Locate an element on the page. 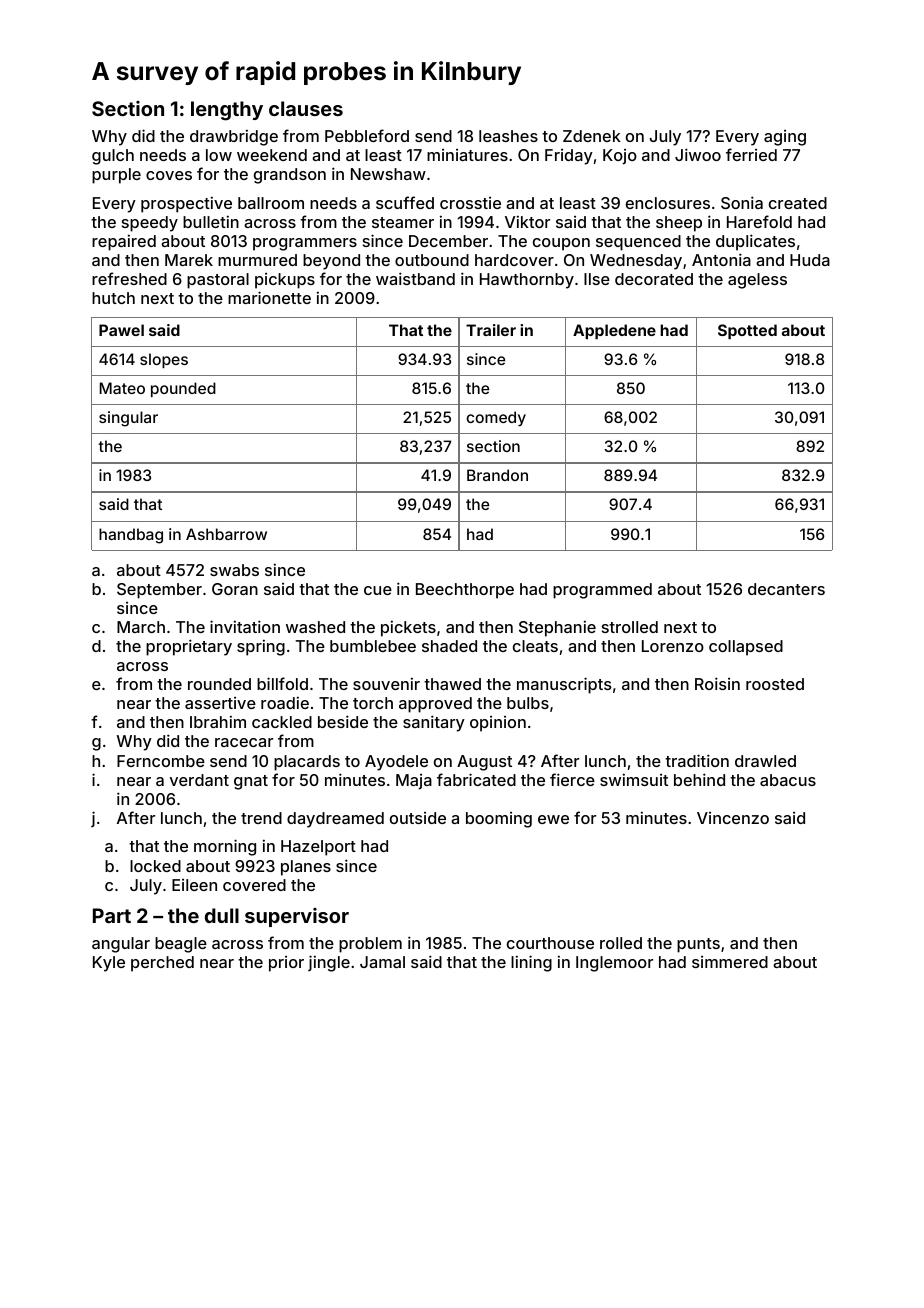  hutch is located at coordinates (113, 298).
